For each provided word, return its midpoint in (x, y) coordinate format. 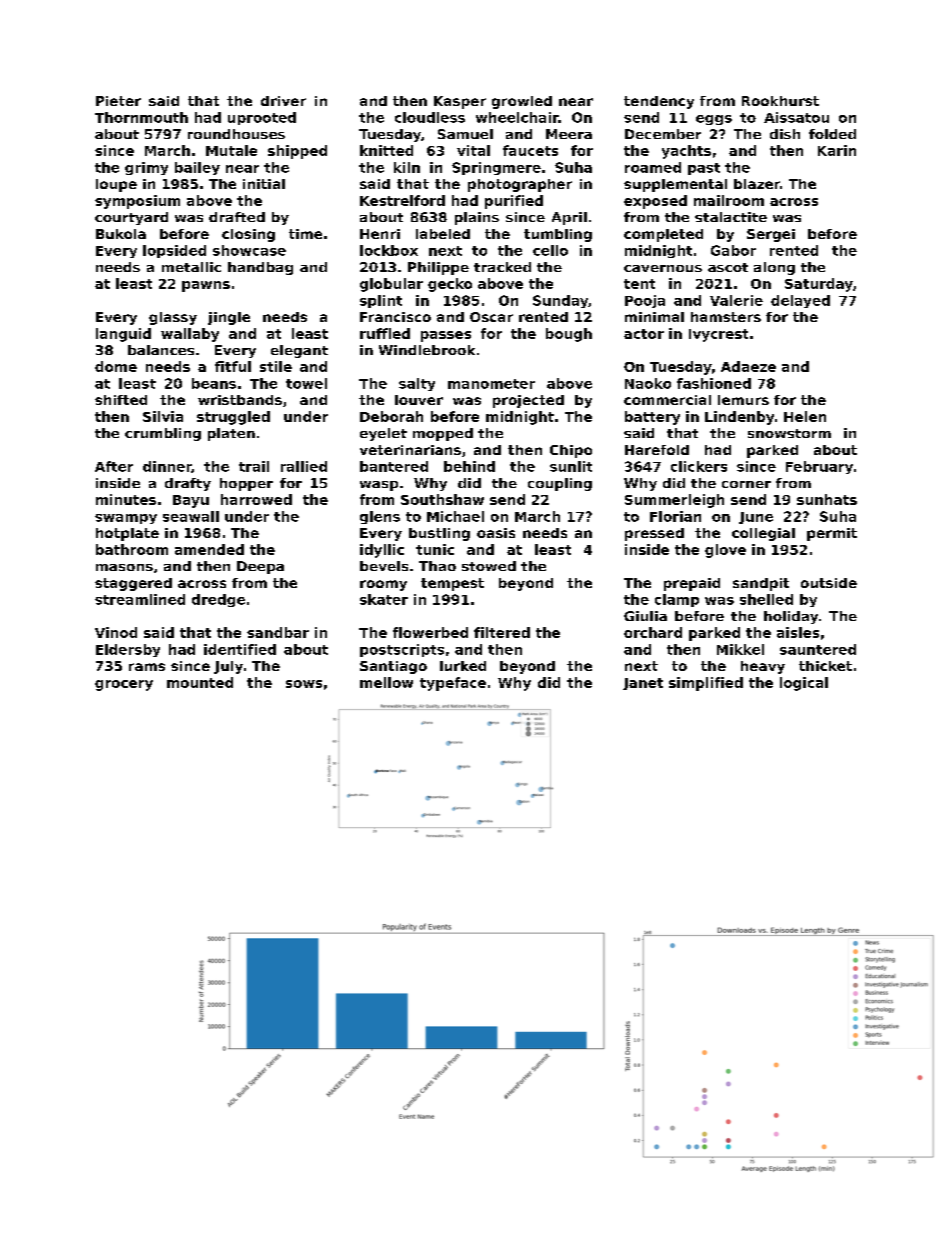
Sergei (771, 235)
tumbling (558, 235)
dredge (218, 600)
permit (832, 534)
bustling (439, 534)
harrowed (256, 499)
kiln (407, 167)
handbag (260, 268)
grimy (146, 168)
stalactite (731, 217)
